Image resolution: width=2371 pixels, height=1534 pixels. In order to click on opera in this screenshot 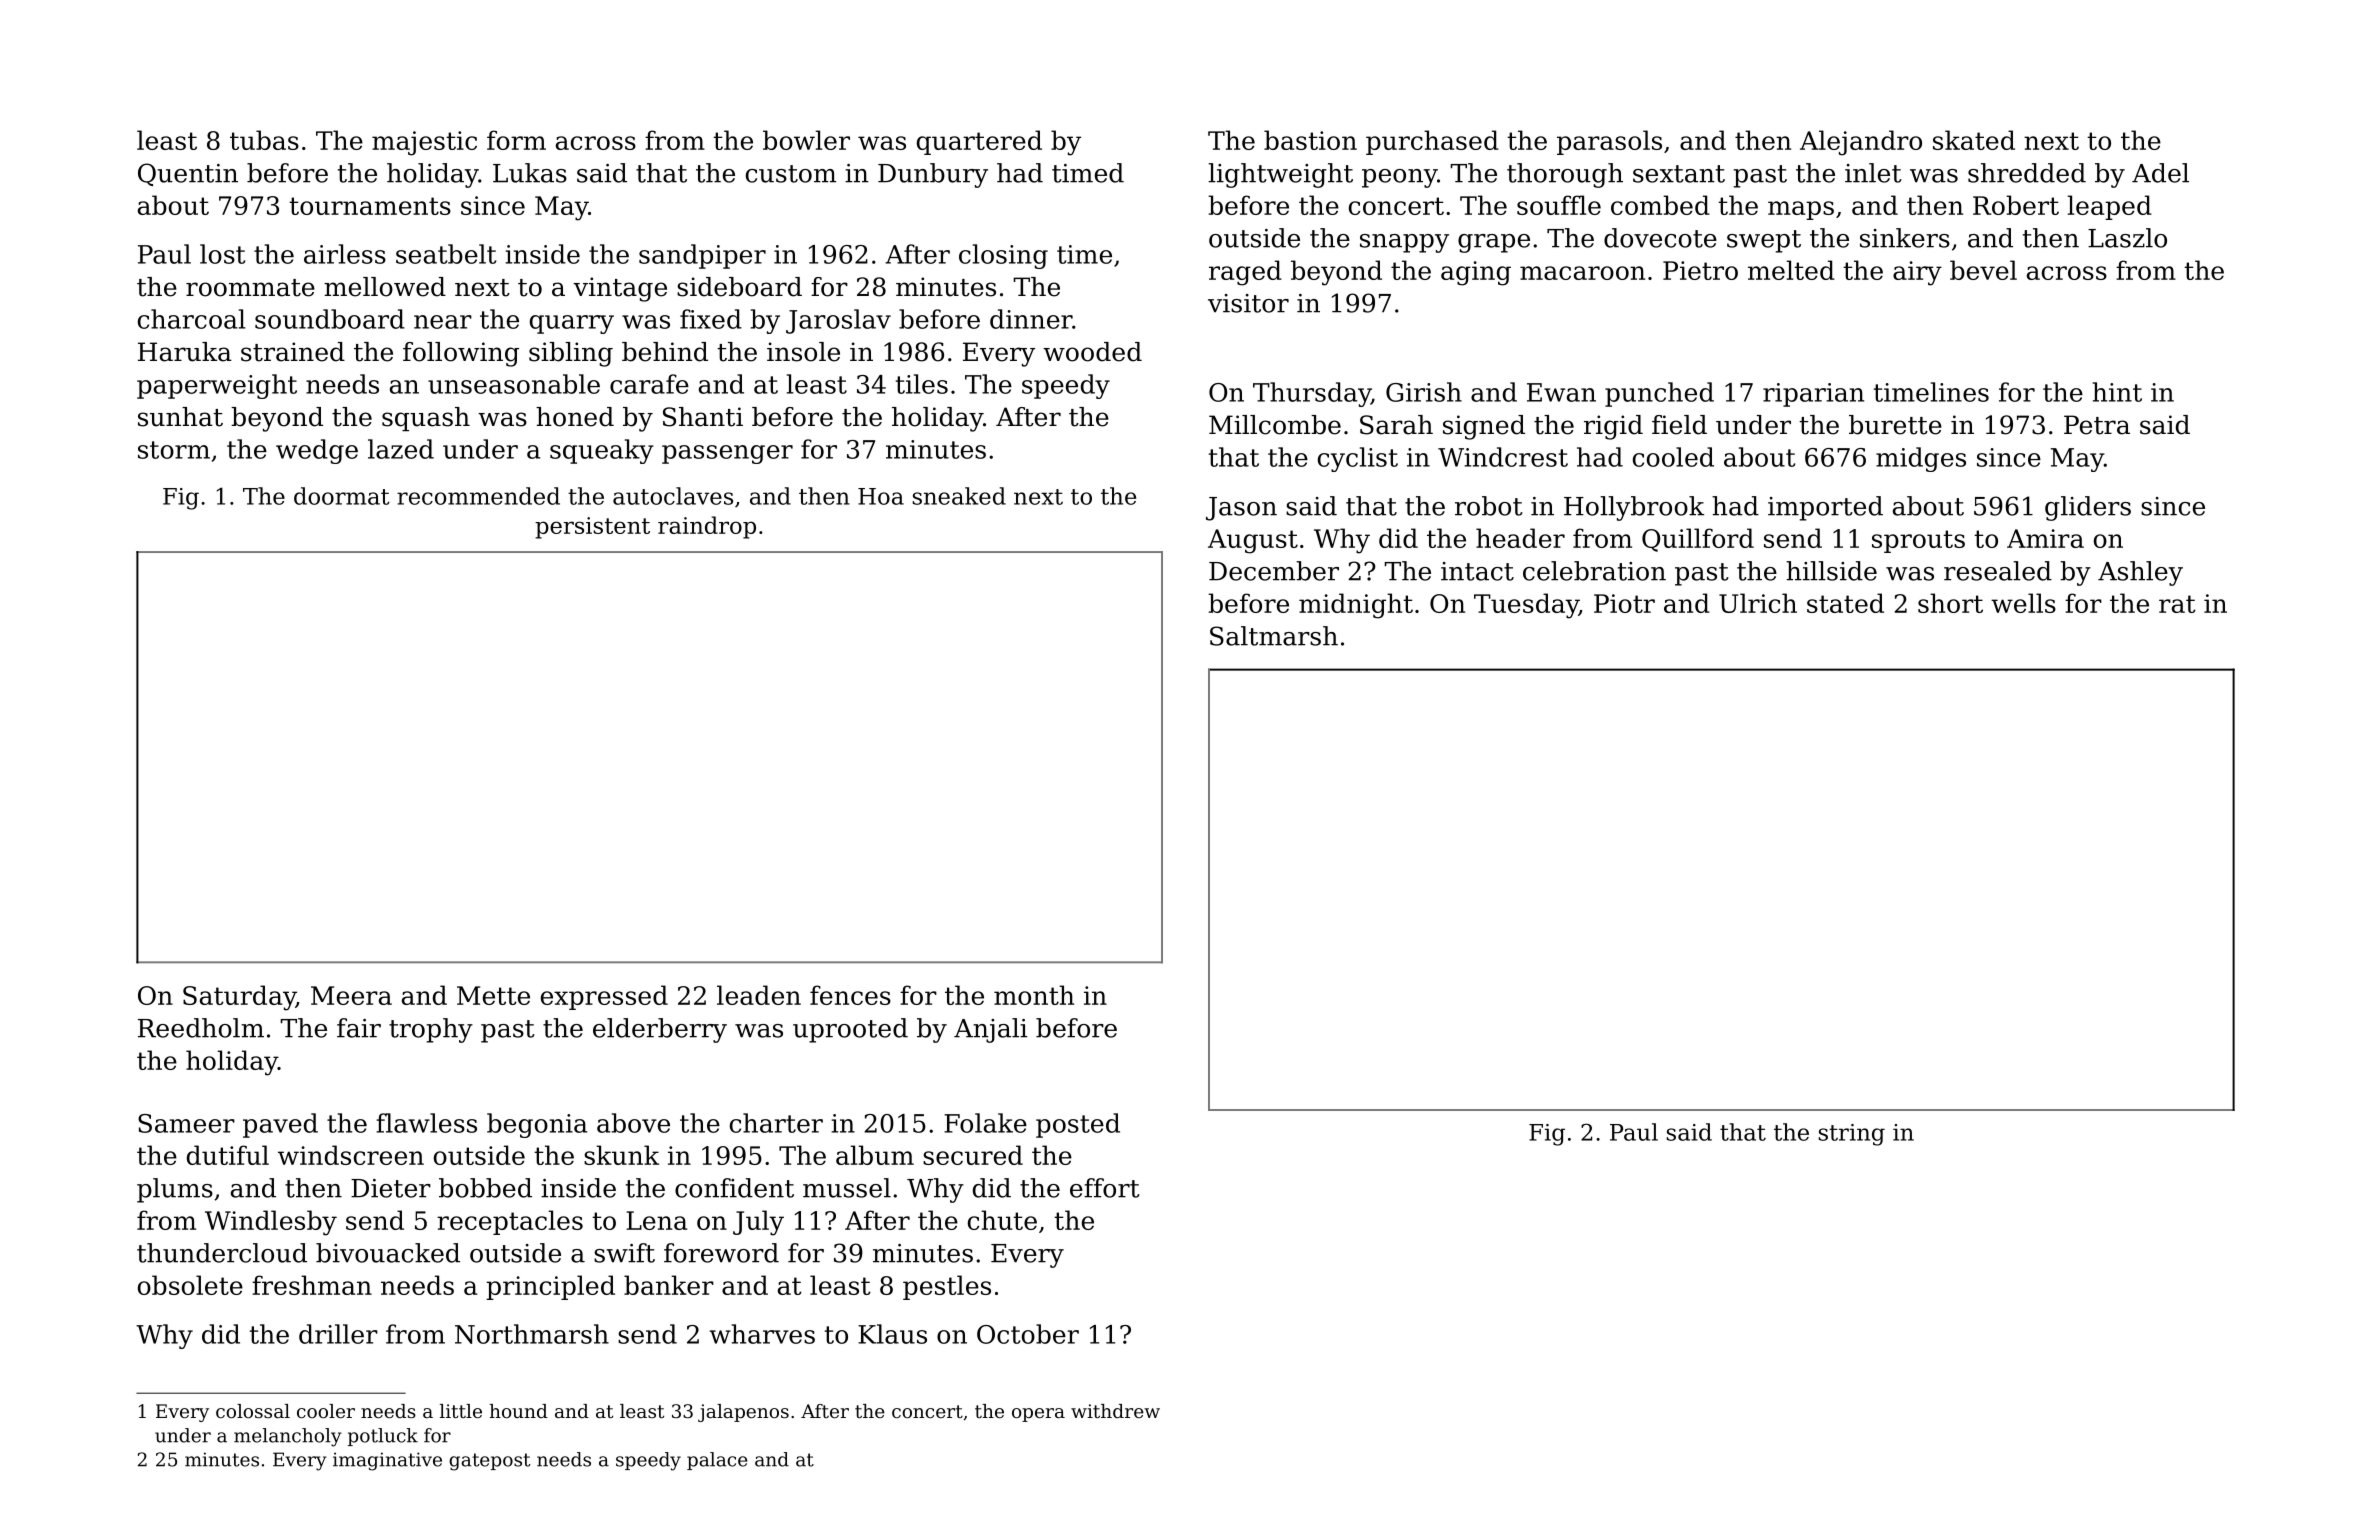, I will do `click(1038, 1415)`.
